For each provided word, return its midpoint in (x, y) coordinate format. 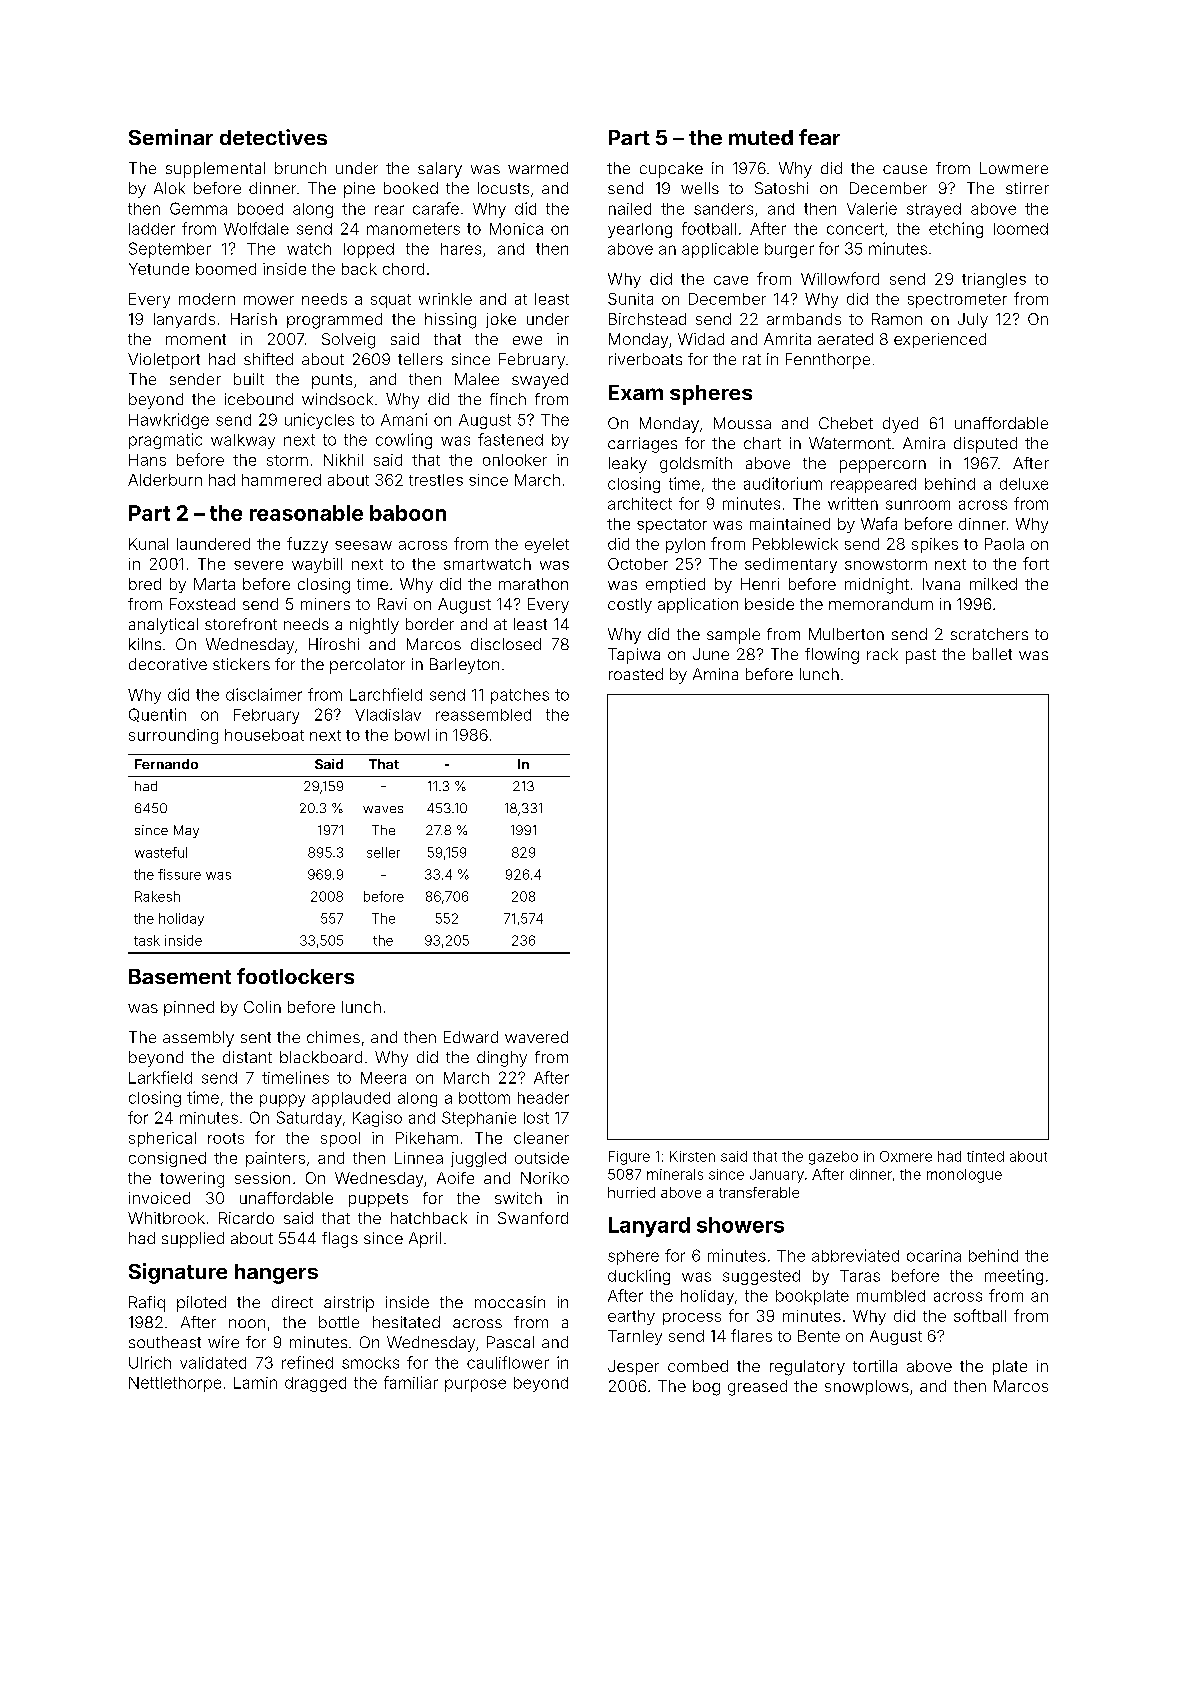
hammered (281, 480)
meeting (1014, 1277)
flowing (832, 656)
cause (905, 169)
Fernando (166, 764)
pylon (685, 545)
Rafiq (147, 1304)
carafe (436, 208)
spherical (162, 1139)
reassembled (483, 715)
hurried (631, 1192)
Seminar (171, 137)
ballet (992, 654)
